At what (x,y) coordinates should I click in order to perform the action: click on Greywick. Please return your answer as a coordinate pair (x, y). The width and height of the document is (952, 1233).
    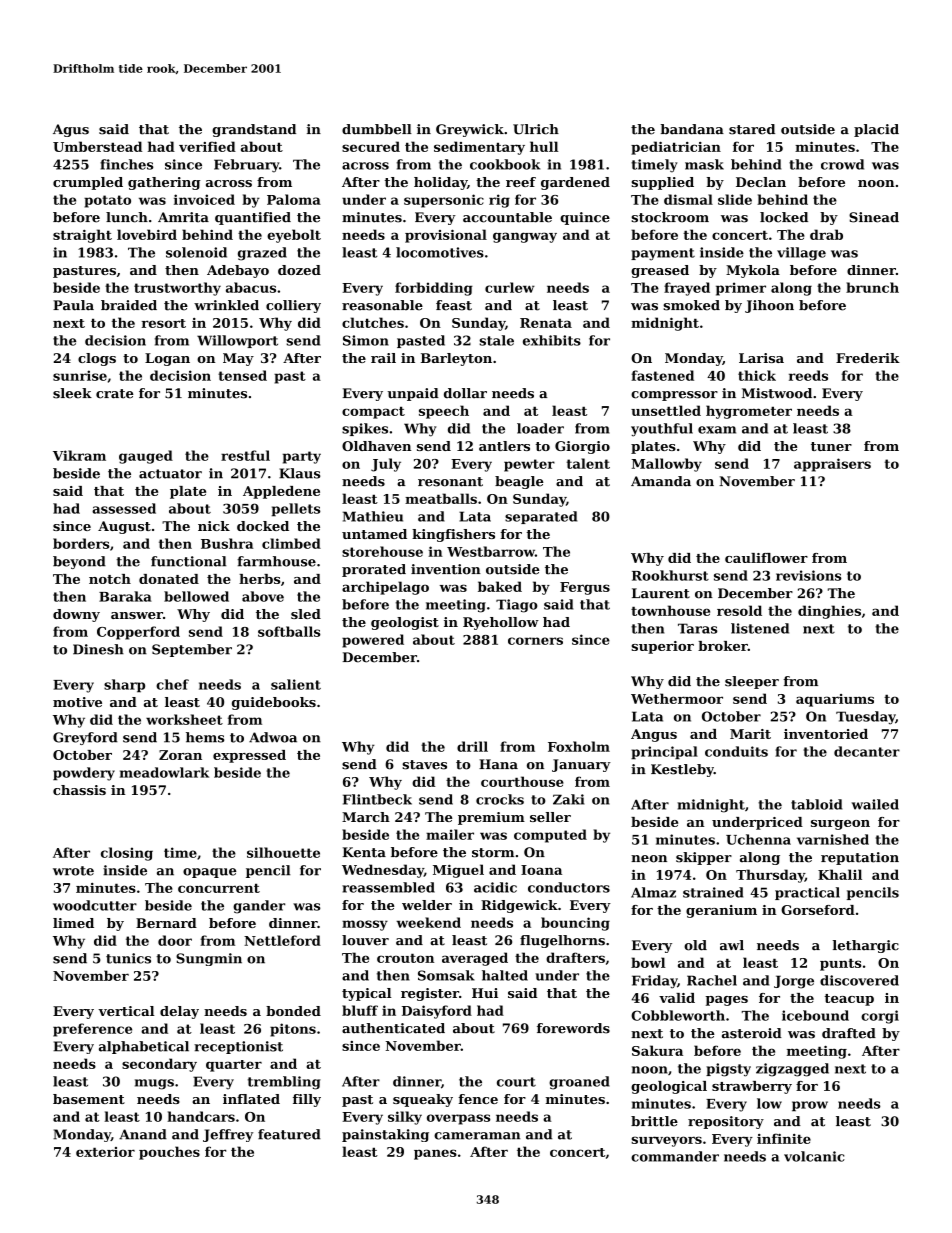
    Looking at the image, I should click on (470, 130).
